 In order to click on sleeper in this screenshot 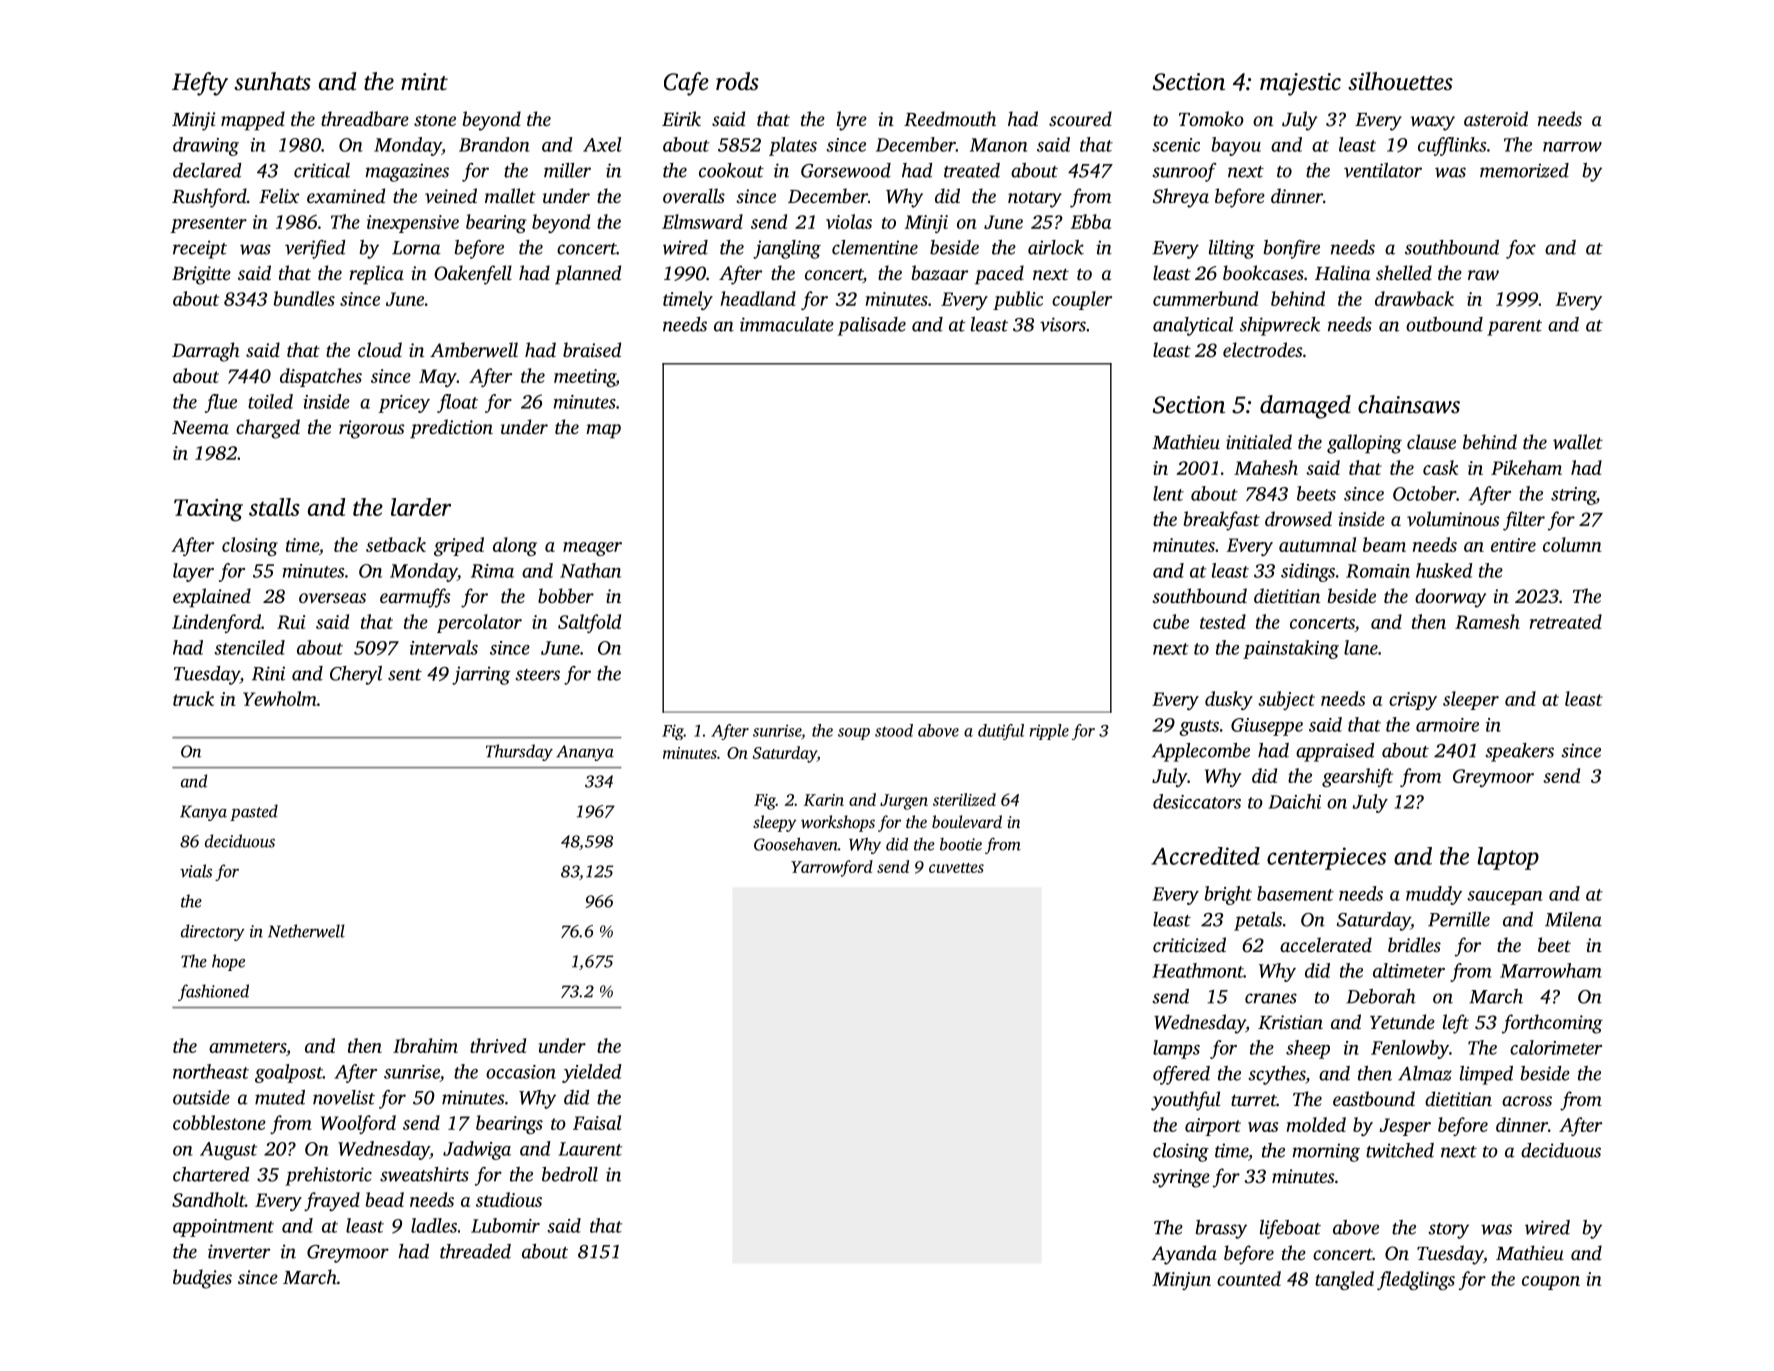, I will do `click(1471, 700)`.
